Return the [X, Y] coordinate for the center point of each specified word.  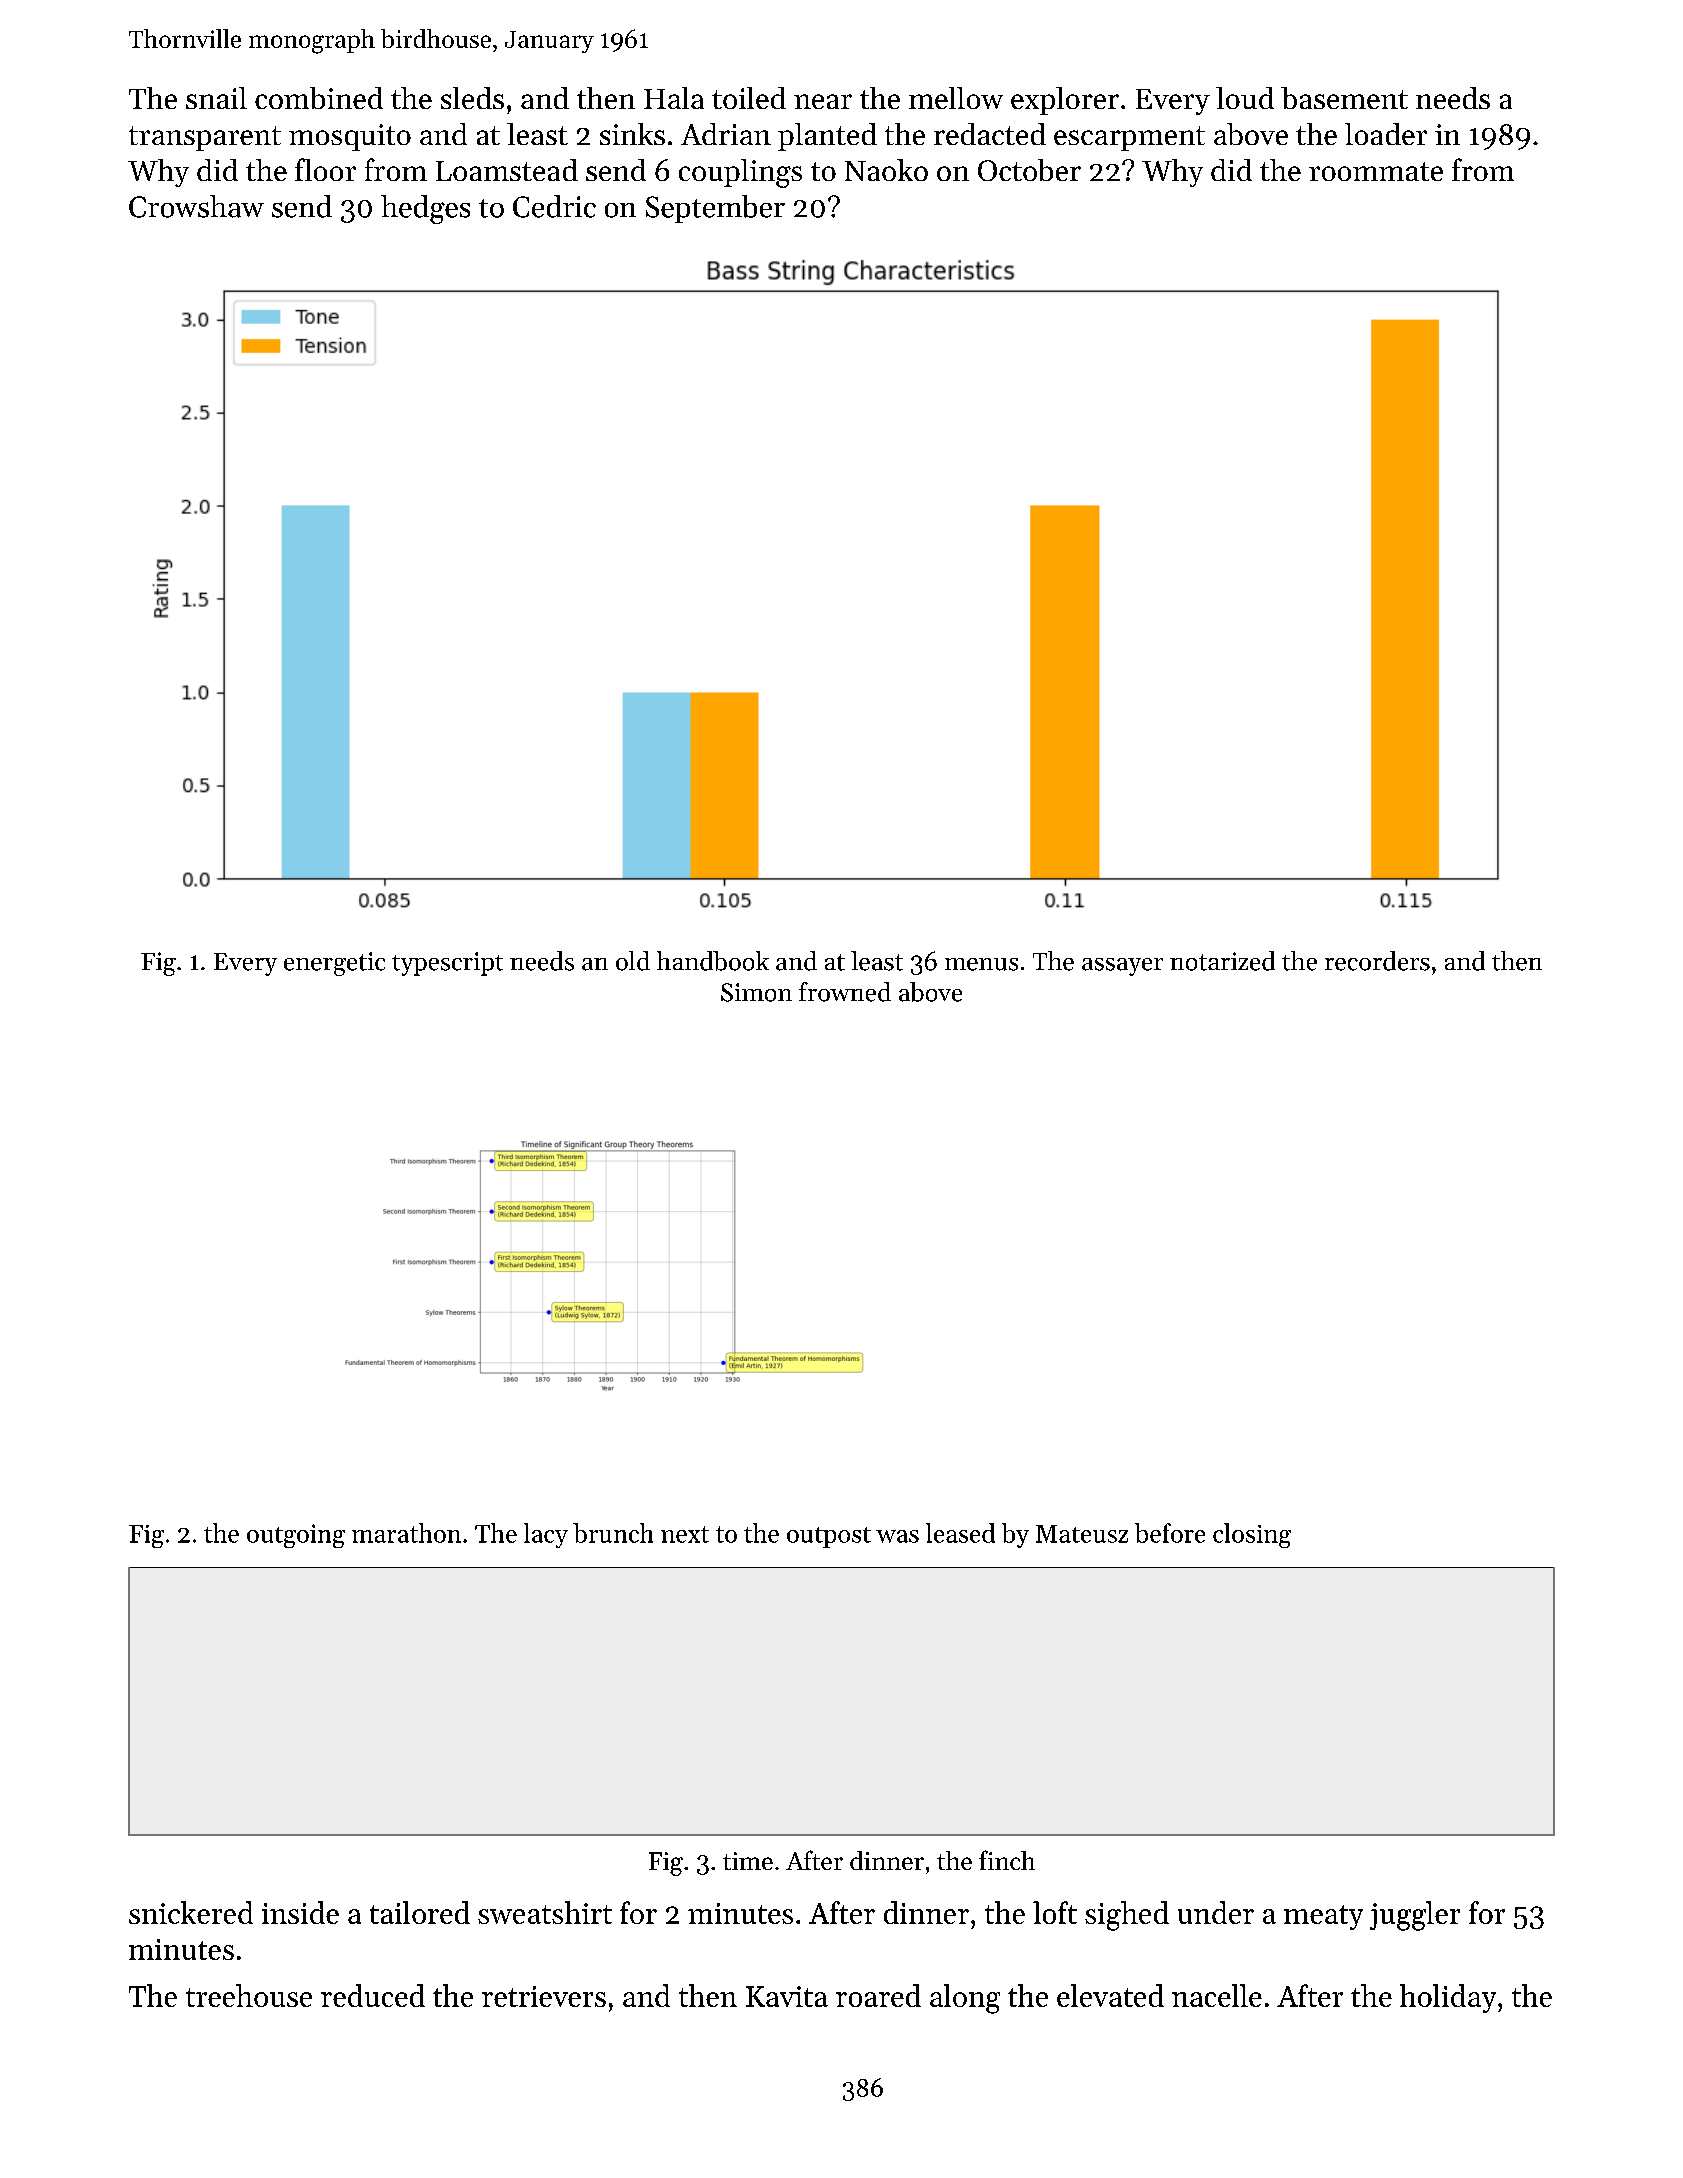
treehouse [249, 1995]
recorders [1377, 961]
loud [1245, 98]
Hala [674, 98]
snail [216, 98]
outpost [829, 1537]
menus [981, 964]
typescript [447, 964]
